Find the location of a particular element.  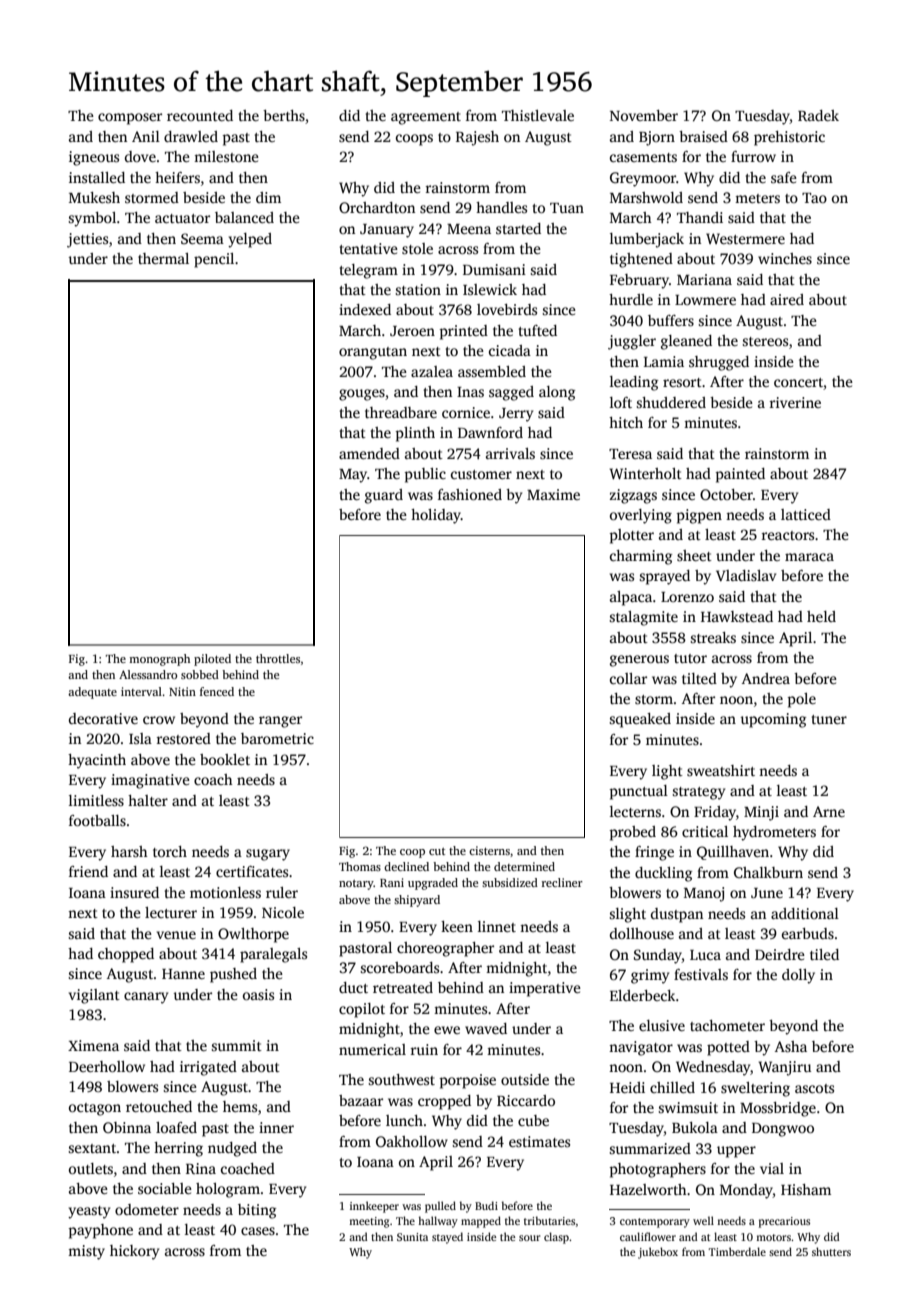

sextant is located at coordinates (93, 1148).
